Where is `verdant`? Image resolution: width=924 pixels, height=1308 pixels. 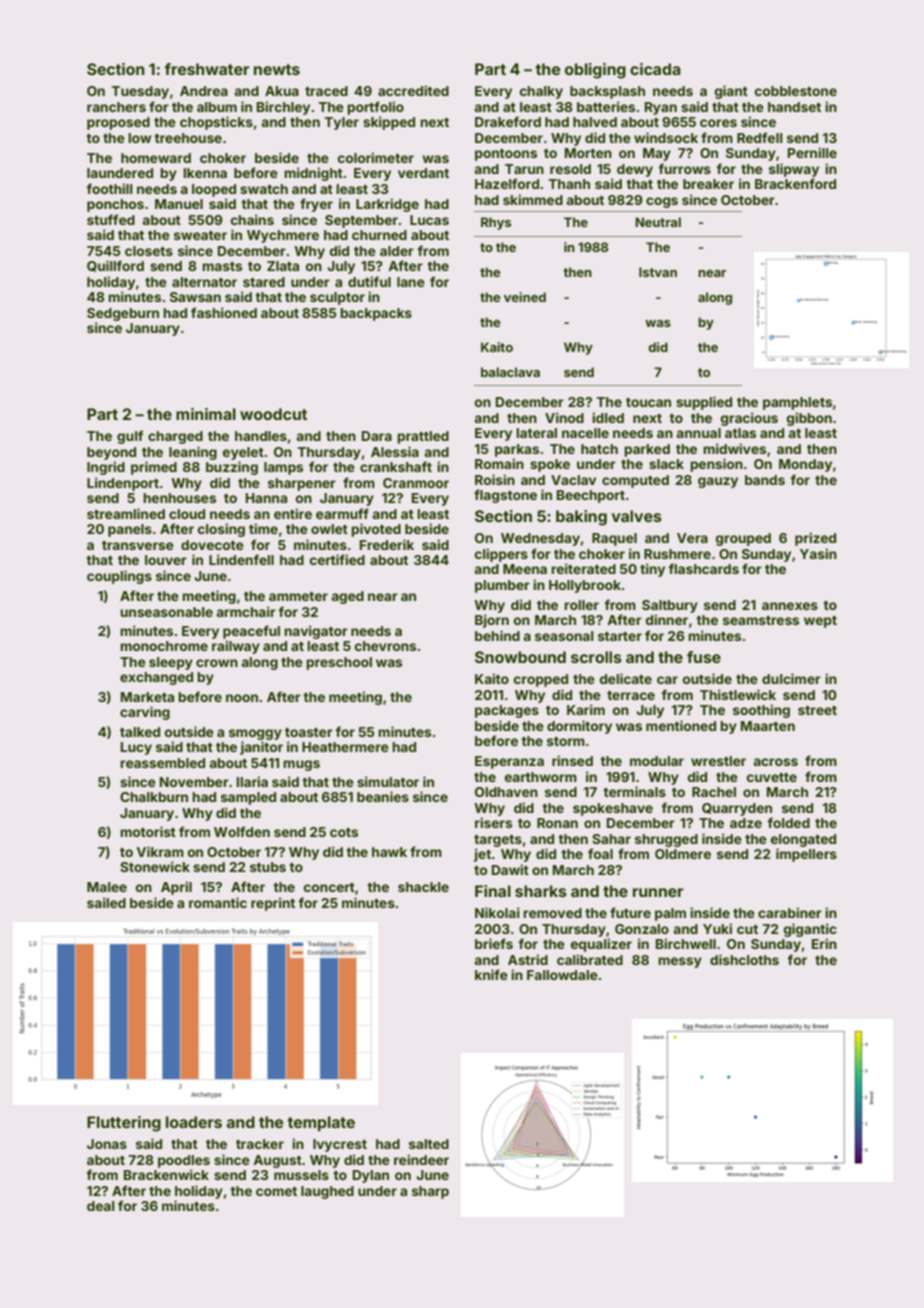
verdant is located at coordinates (423, 173).
